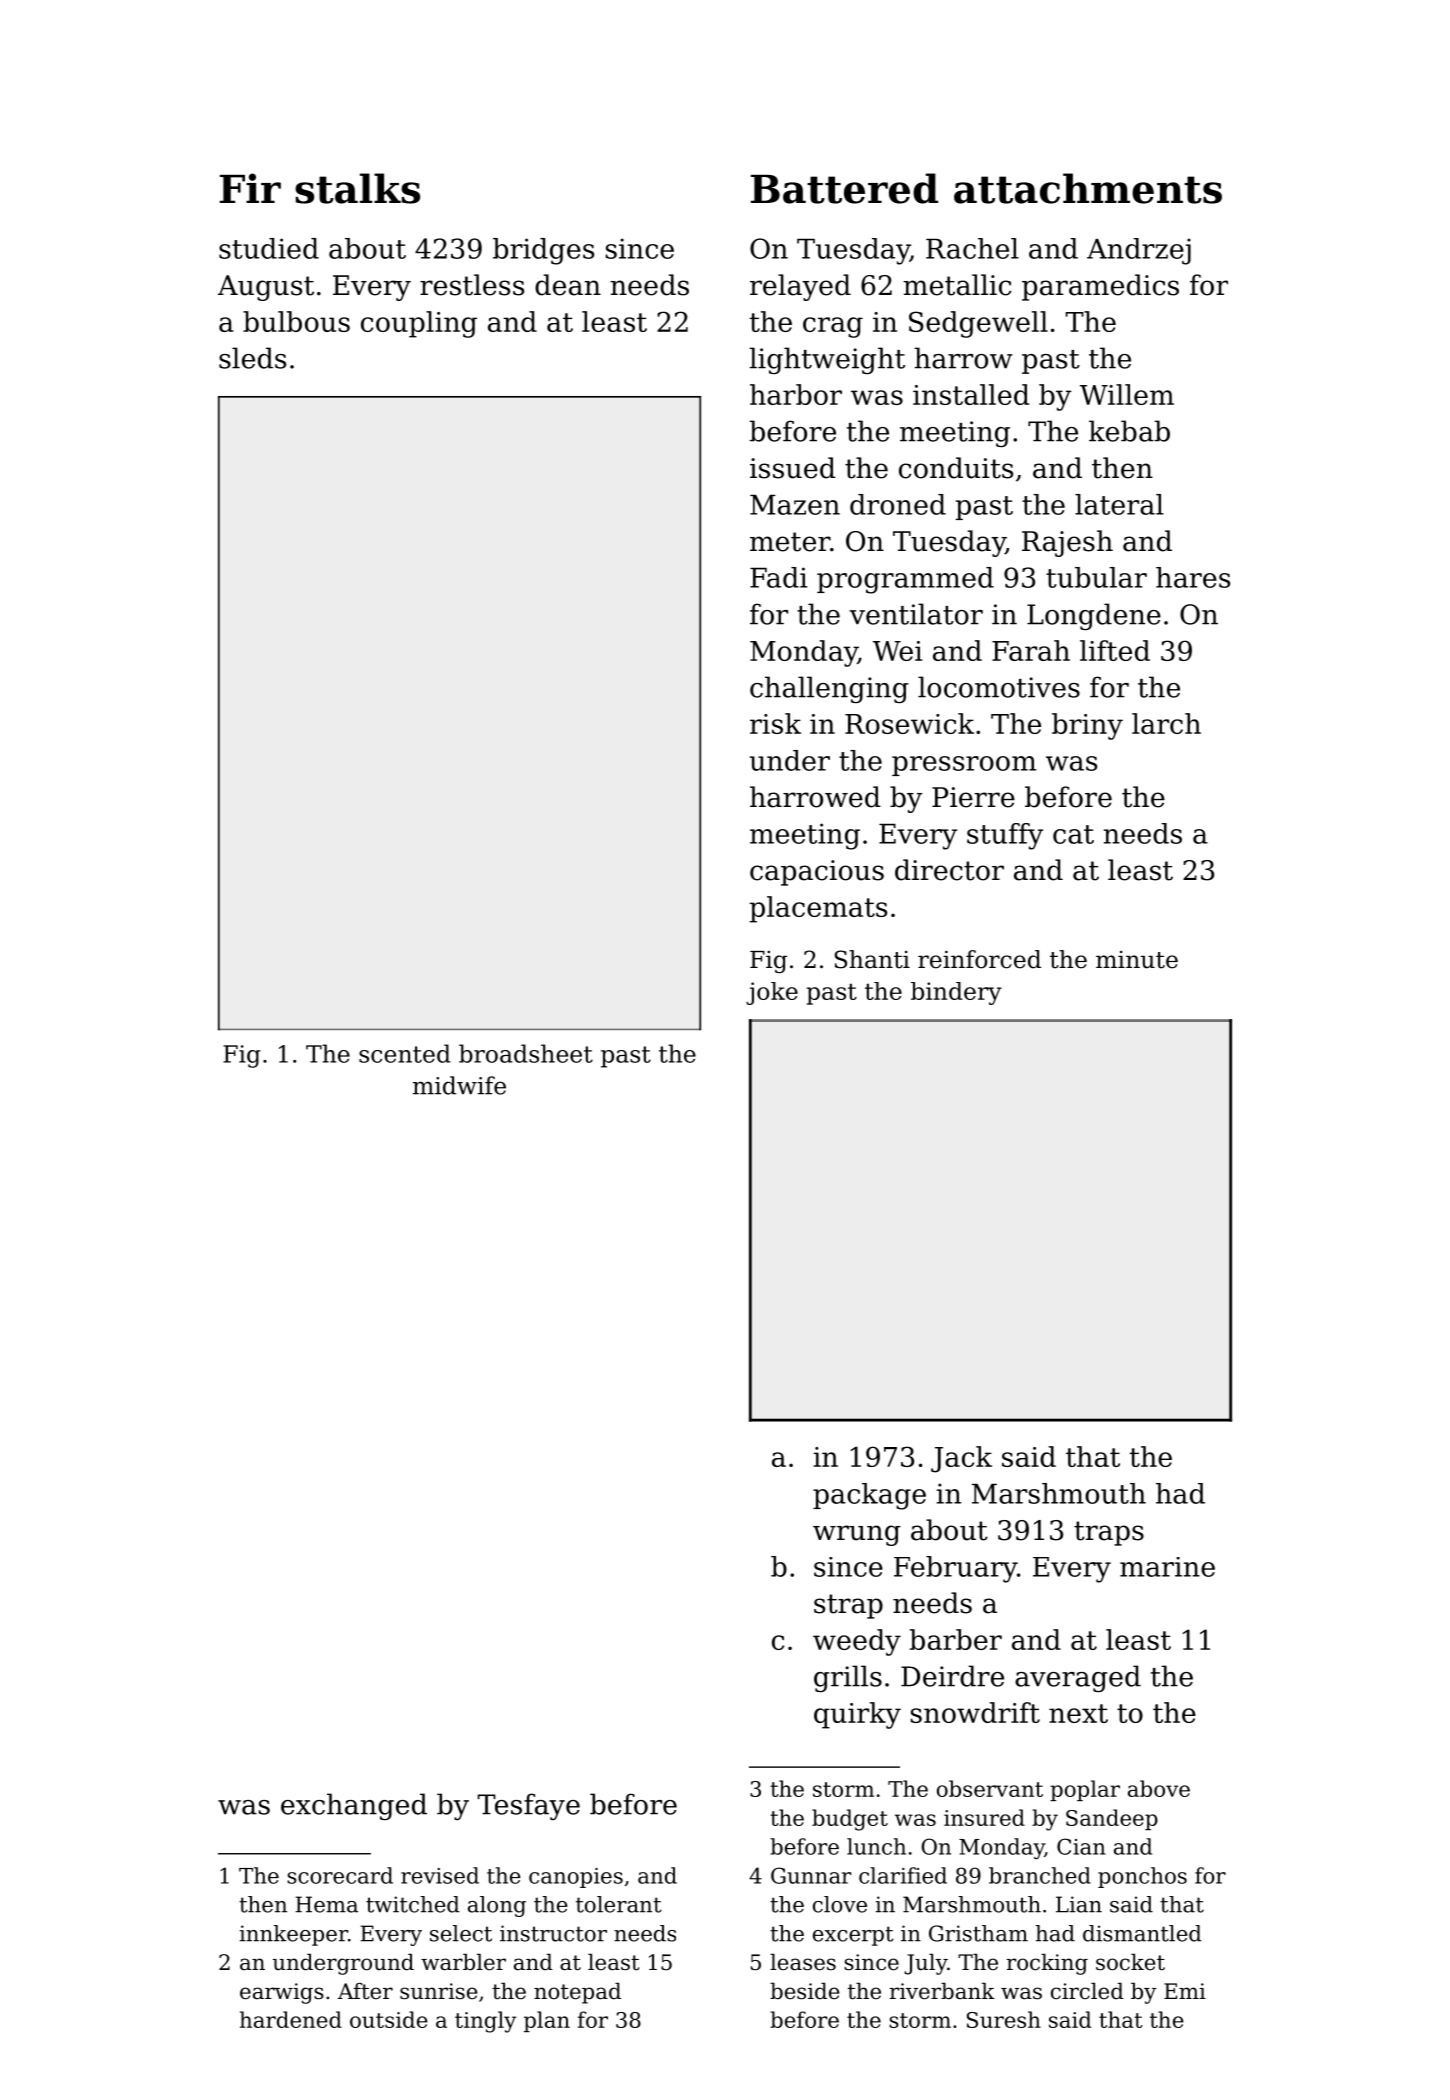 This screenshot has width=1450, height=2100. I want to click on dismantled, so click(1142, 1933).
